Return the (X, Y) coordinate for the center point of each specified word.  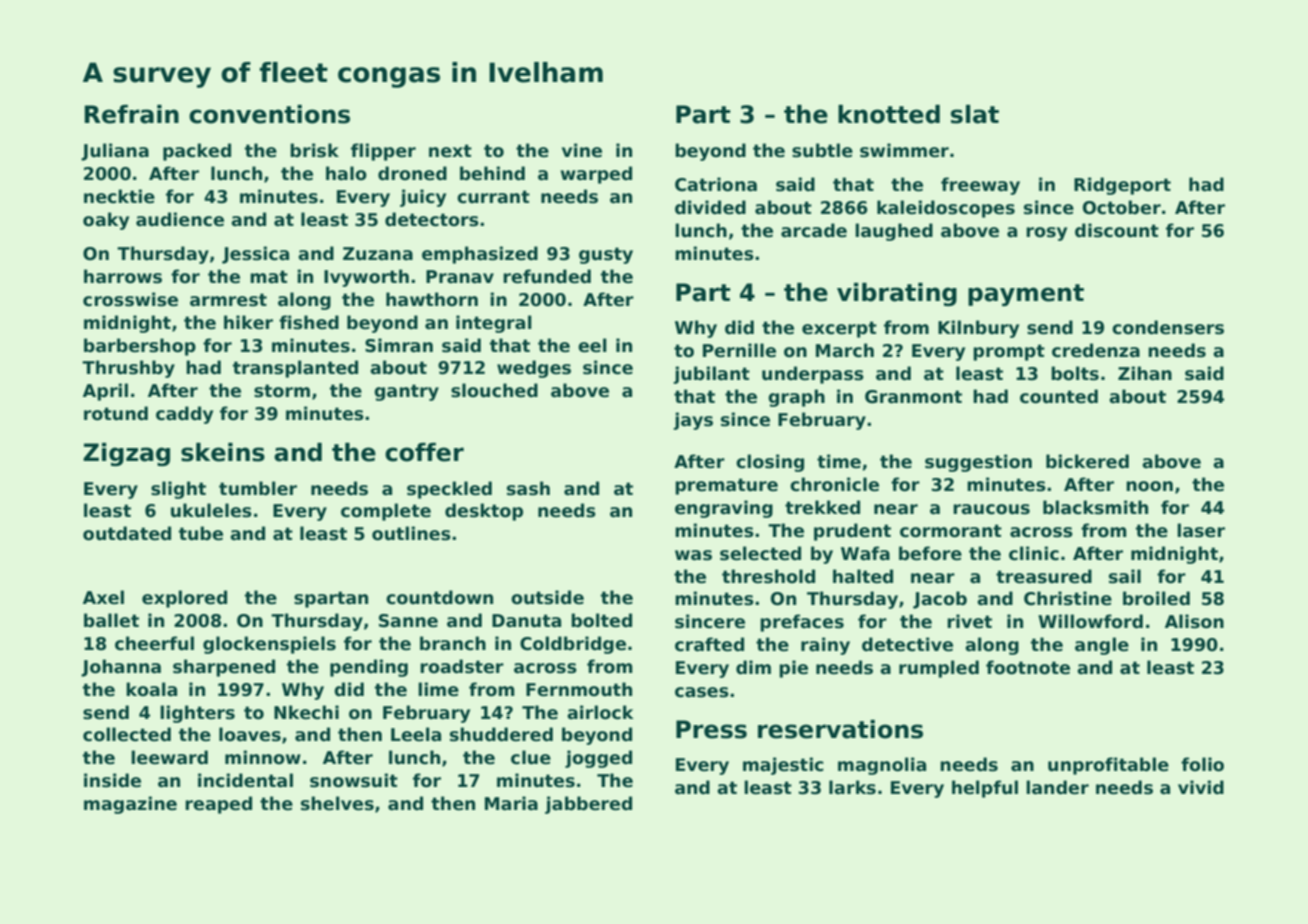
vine (582, 150)
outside (547, 597)
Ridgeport (1122, 186)
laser (1201, 530)
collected (127, 734)
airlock (600, 712)
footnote (1028, 667)
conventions (269, 114)
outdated (127, 533)
